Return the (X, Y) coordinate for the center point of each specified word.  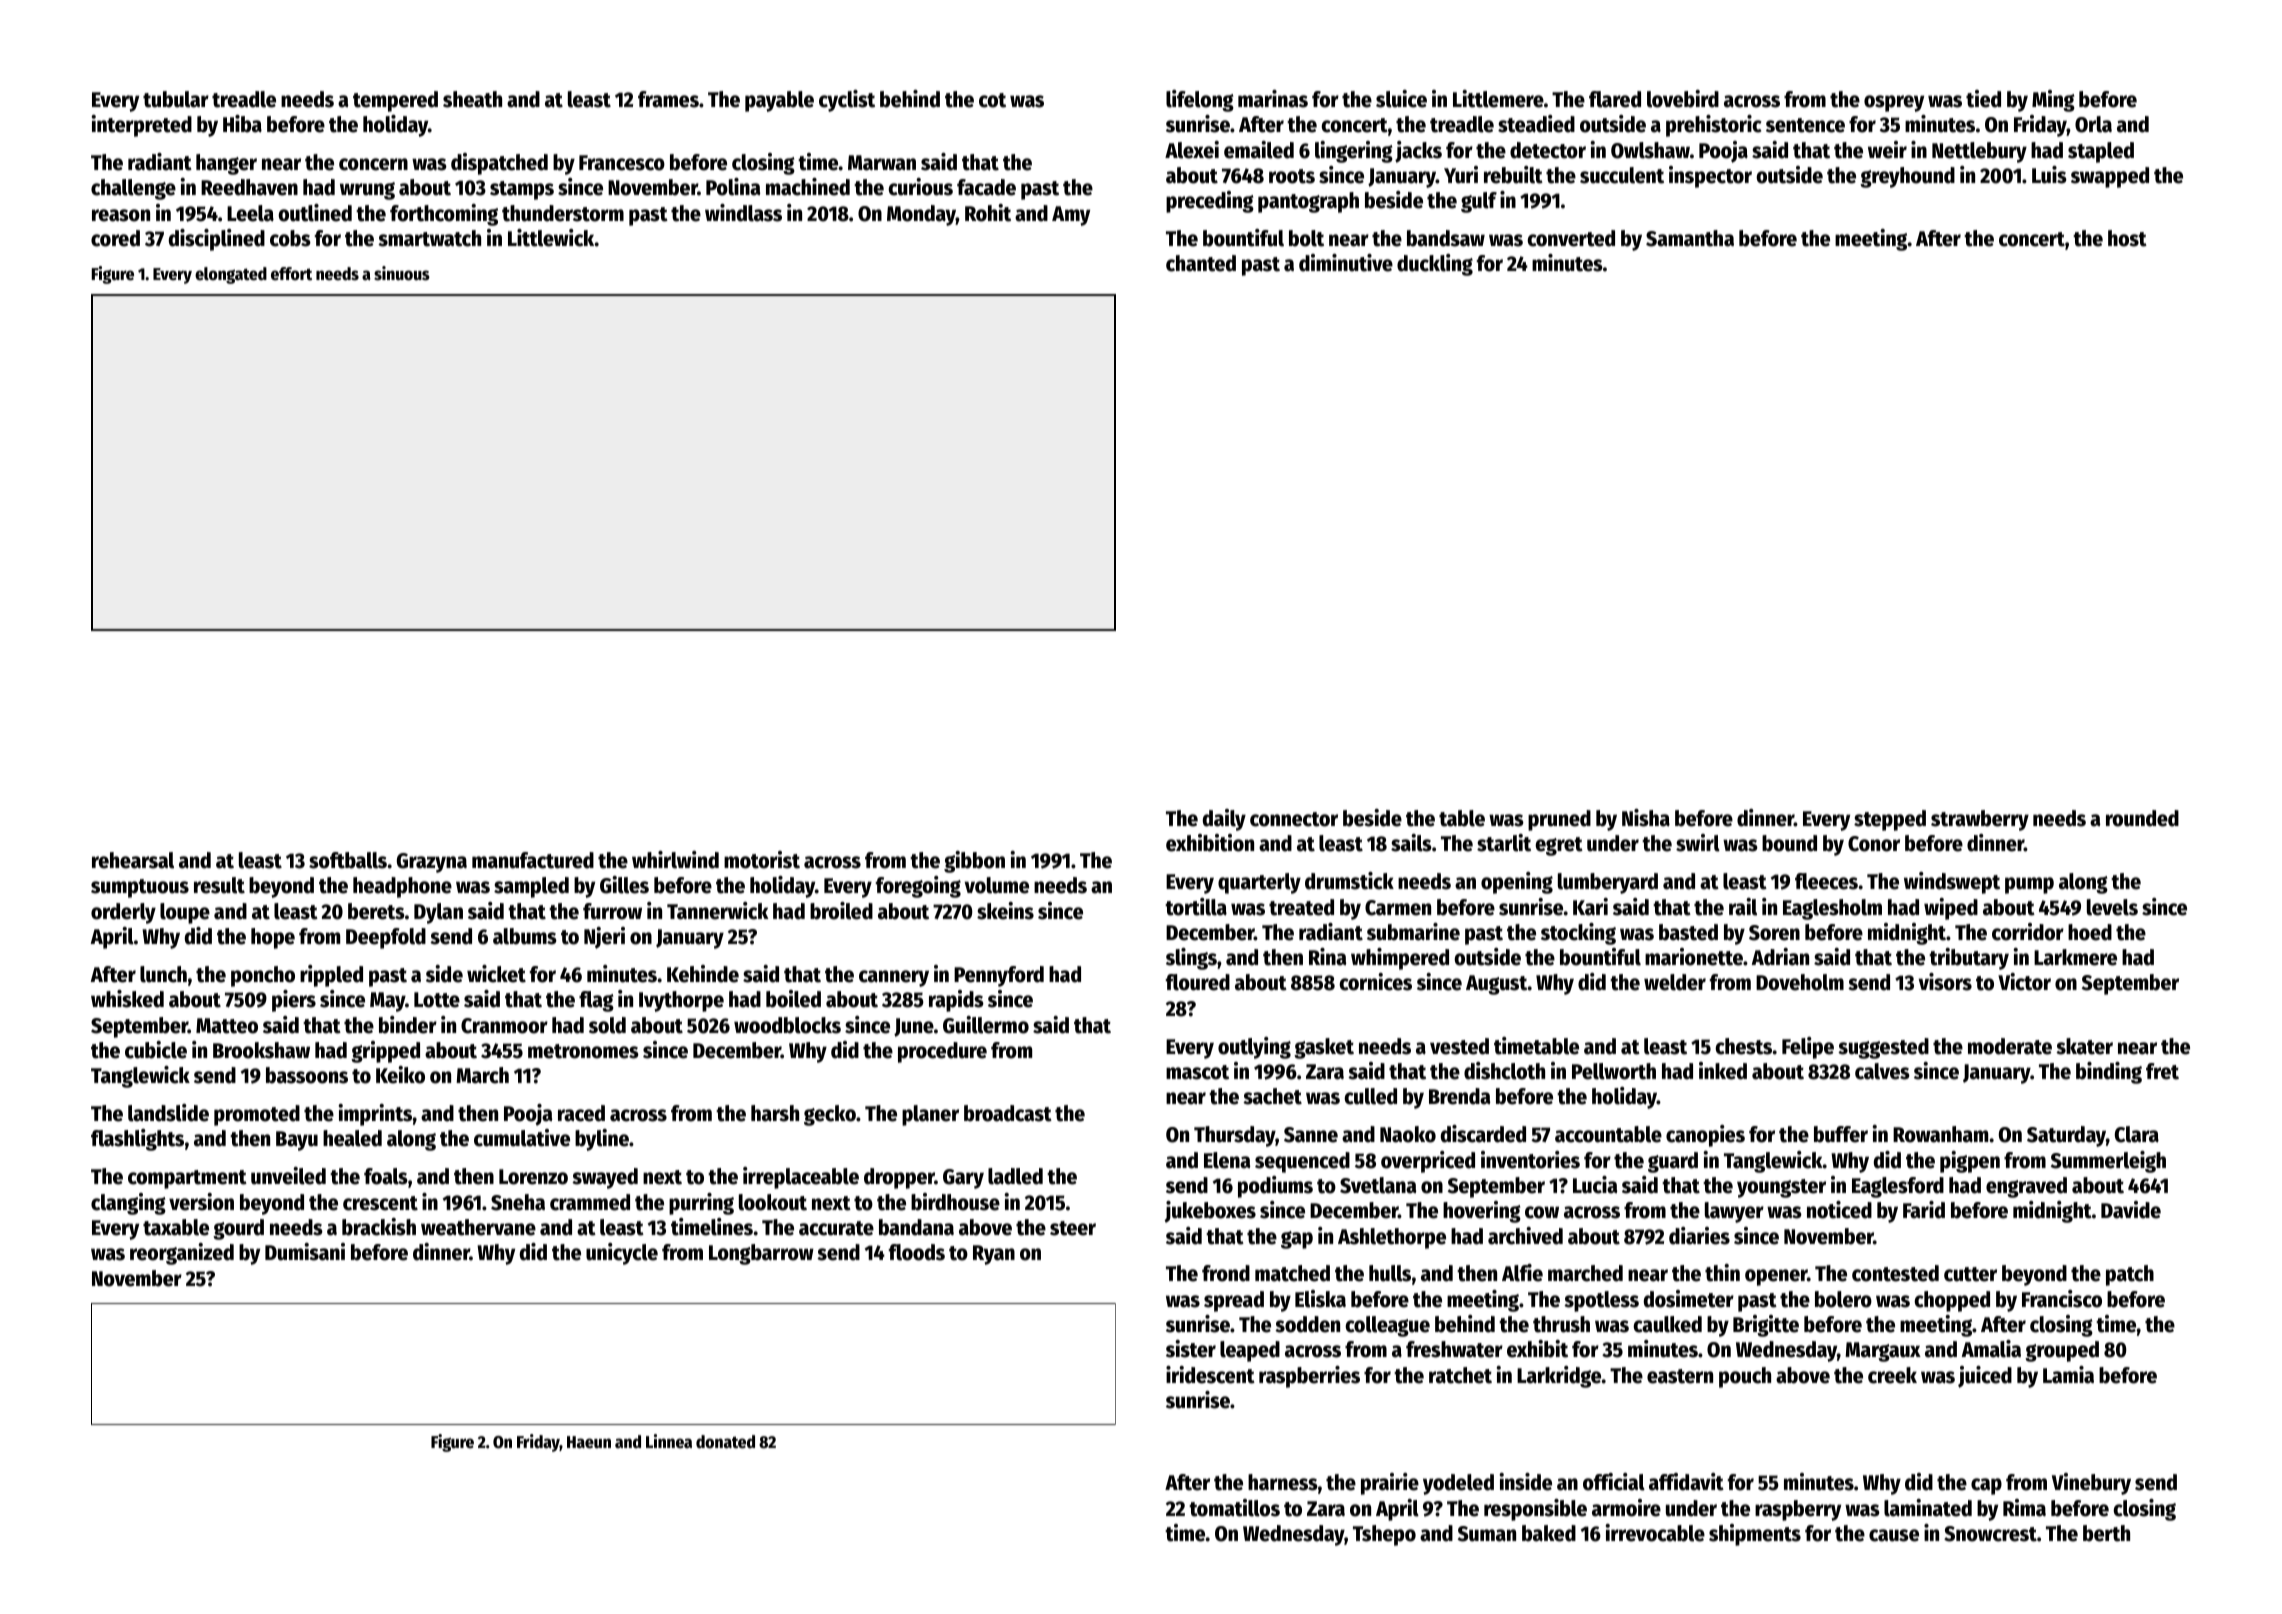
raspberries (1309, 1377)
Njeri (604, 938)
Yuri (1461, 175)
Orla (2093, 124)
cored (115, 238)
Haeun (589, 1442)
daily (1224, 820)
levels (2112, 907)
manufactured (533, 860)
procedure (942, 1052)
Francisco (2062, 1299)
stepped (1890, 820)
